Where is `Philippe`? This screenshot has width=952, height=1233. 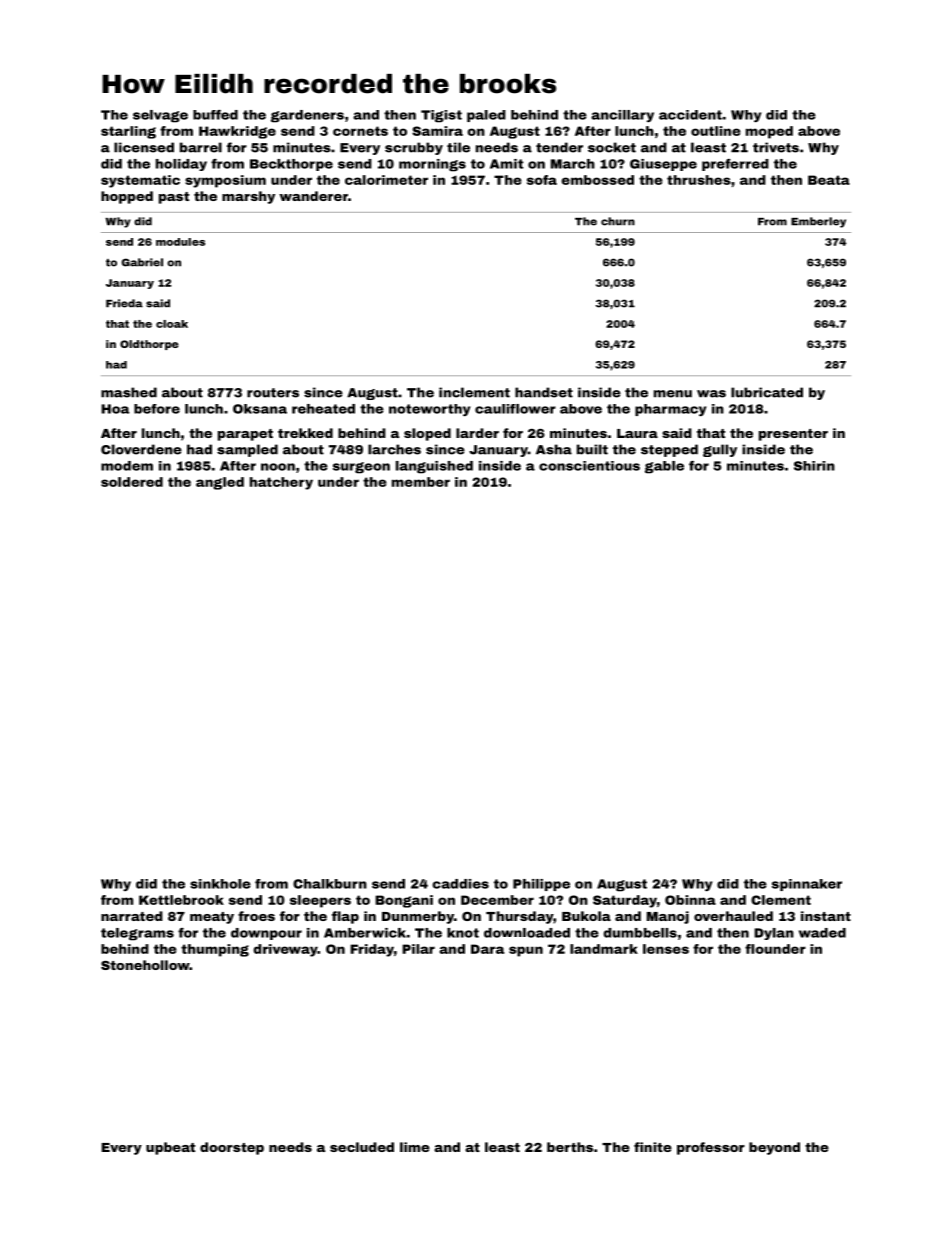 Philippe is located at coordinates (541, 885).
